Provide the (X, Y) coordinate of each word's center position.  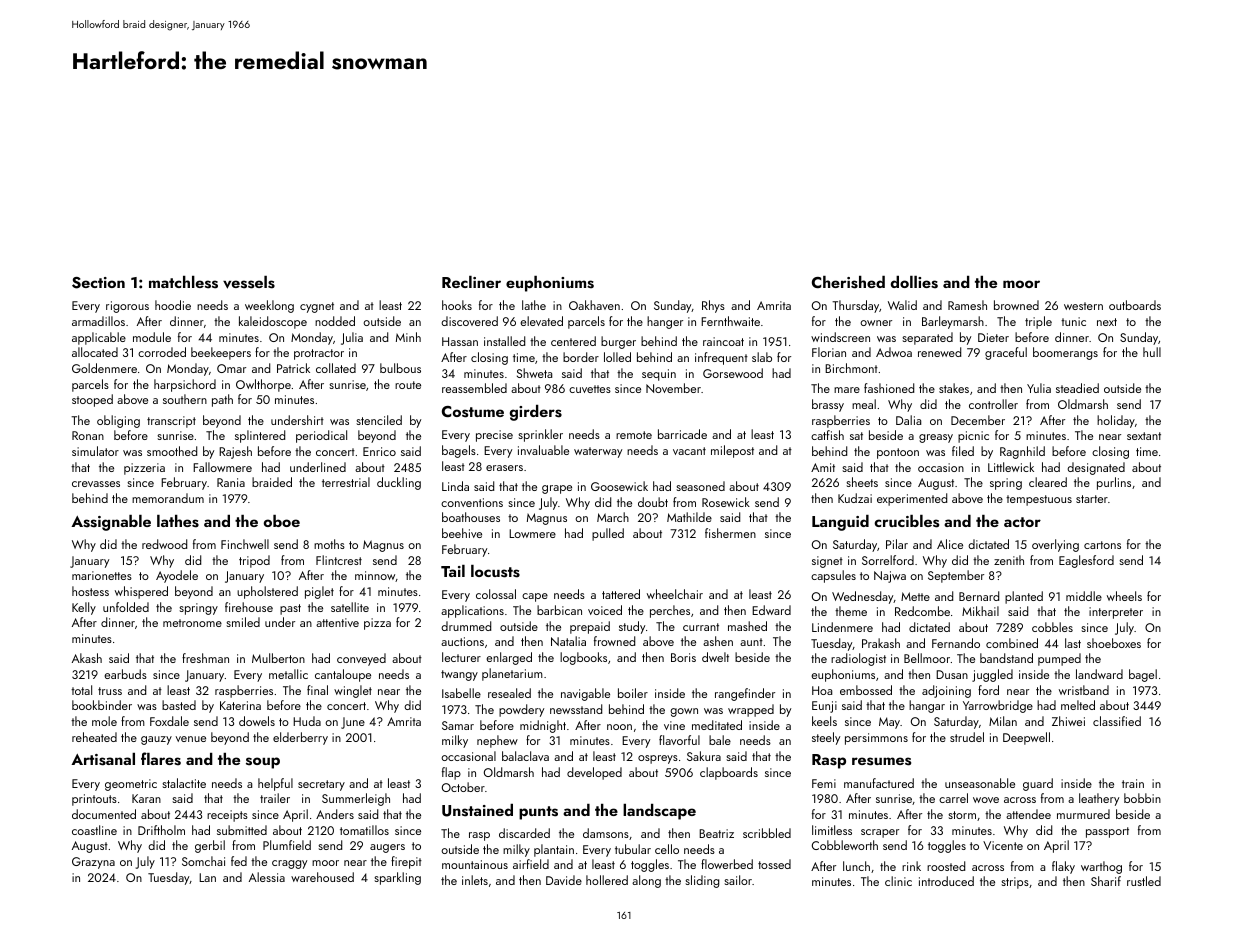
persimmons (876, 739)
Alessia (267, 877)
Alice (950, 544)
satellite (350, 607)
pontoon (898, 453)
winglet (353, 691)
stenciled (379, 420)
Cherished (848, 282)
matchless (183, 282)
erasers (504, 468)
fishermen (730, 533)
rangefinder (745, 694)
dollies (914, 282)
